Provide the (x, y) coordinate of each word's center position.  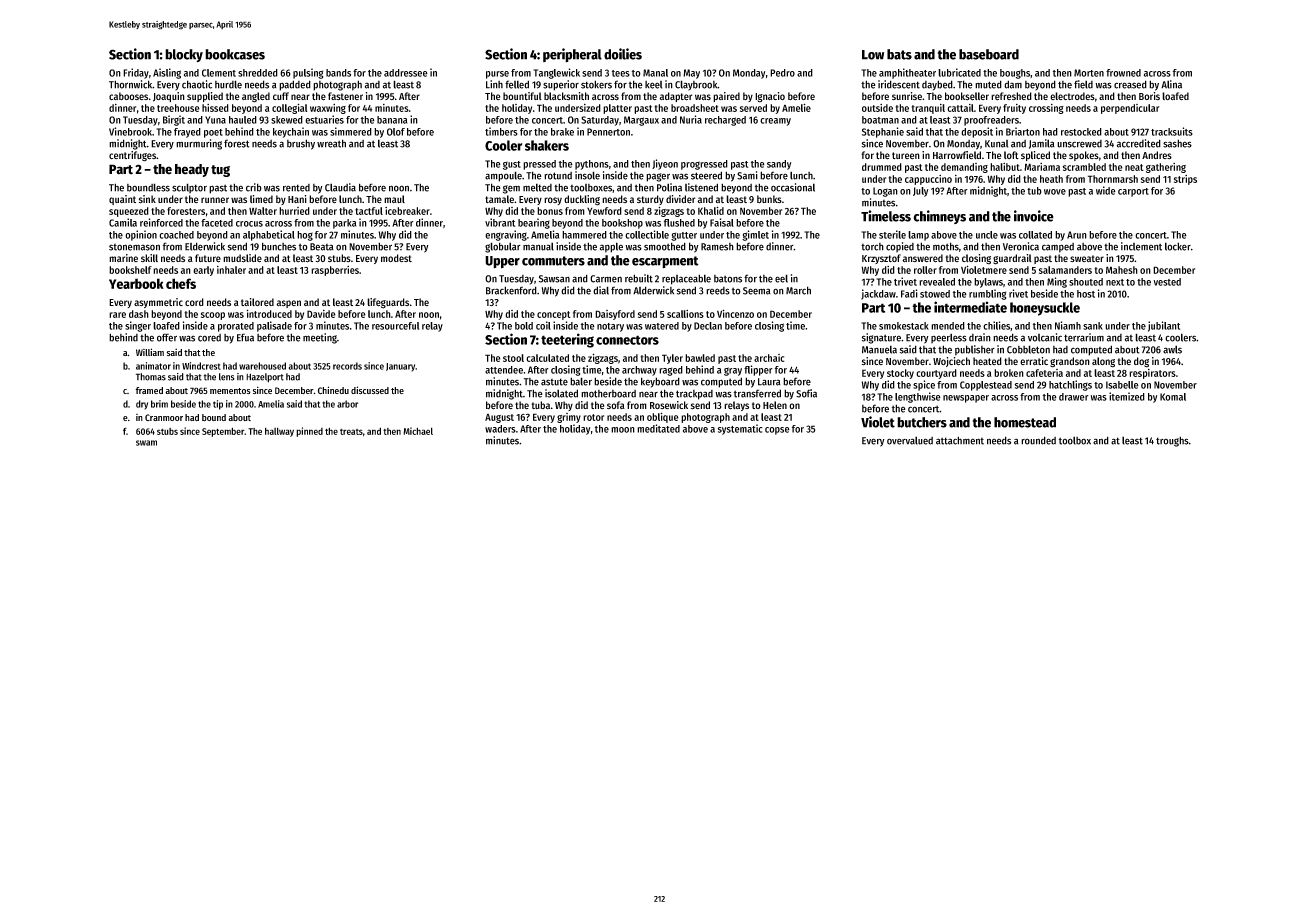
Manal (655, 73)
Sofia (806, 393)
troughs (1172, 441)
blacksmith (566, 96)
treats (351, 432)
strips (1185, 180)
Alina (1171, 84)
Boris (1149, 96)
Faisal (722, 222)
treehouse (178, 108)
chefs (181, 283)
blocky (184, 55)
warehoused (262, 366)
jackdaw (878, 294)
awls (1172, 349)
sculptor (189, 188)
